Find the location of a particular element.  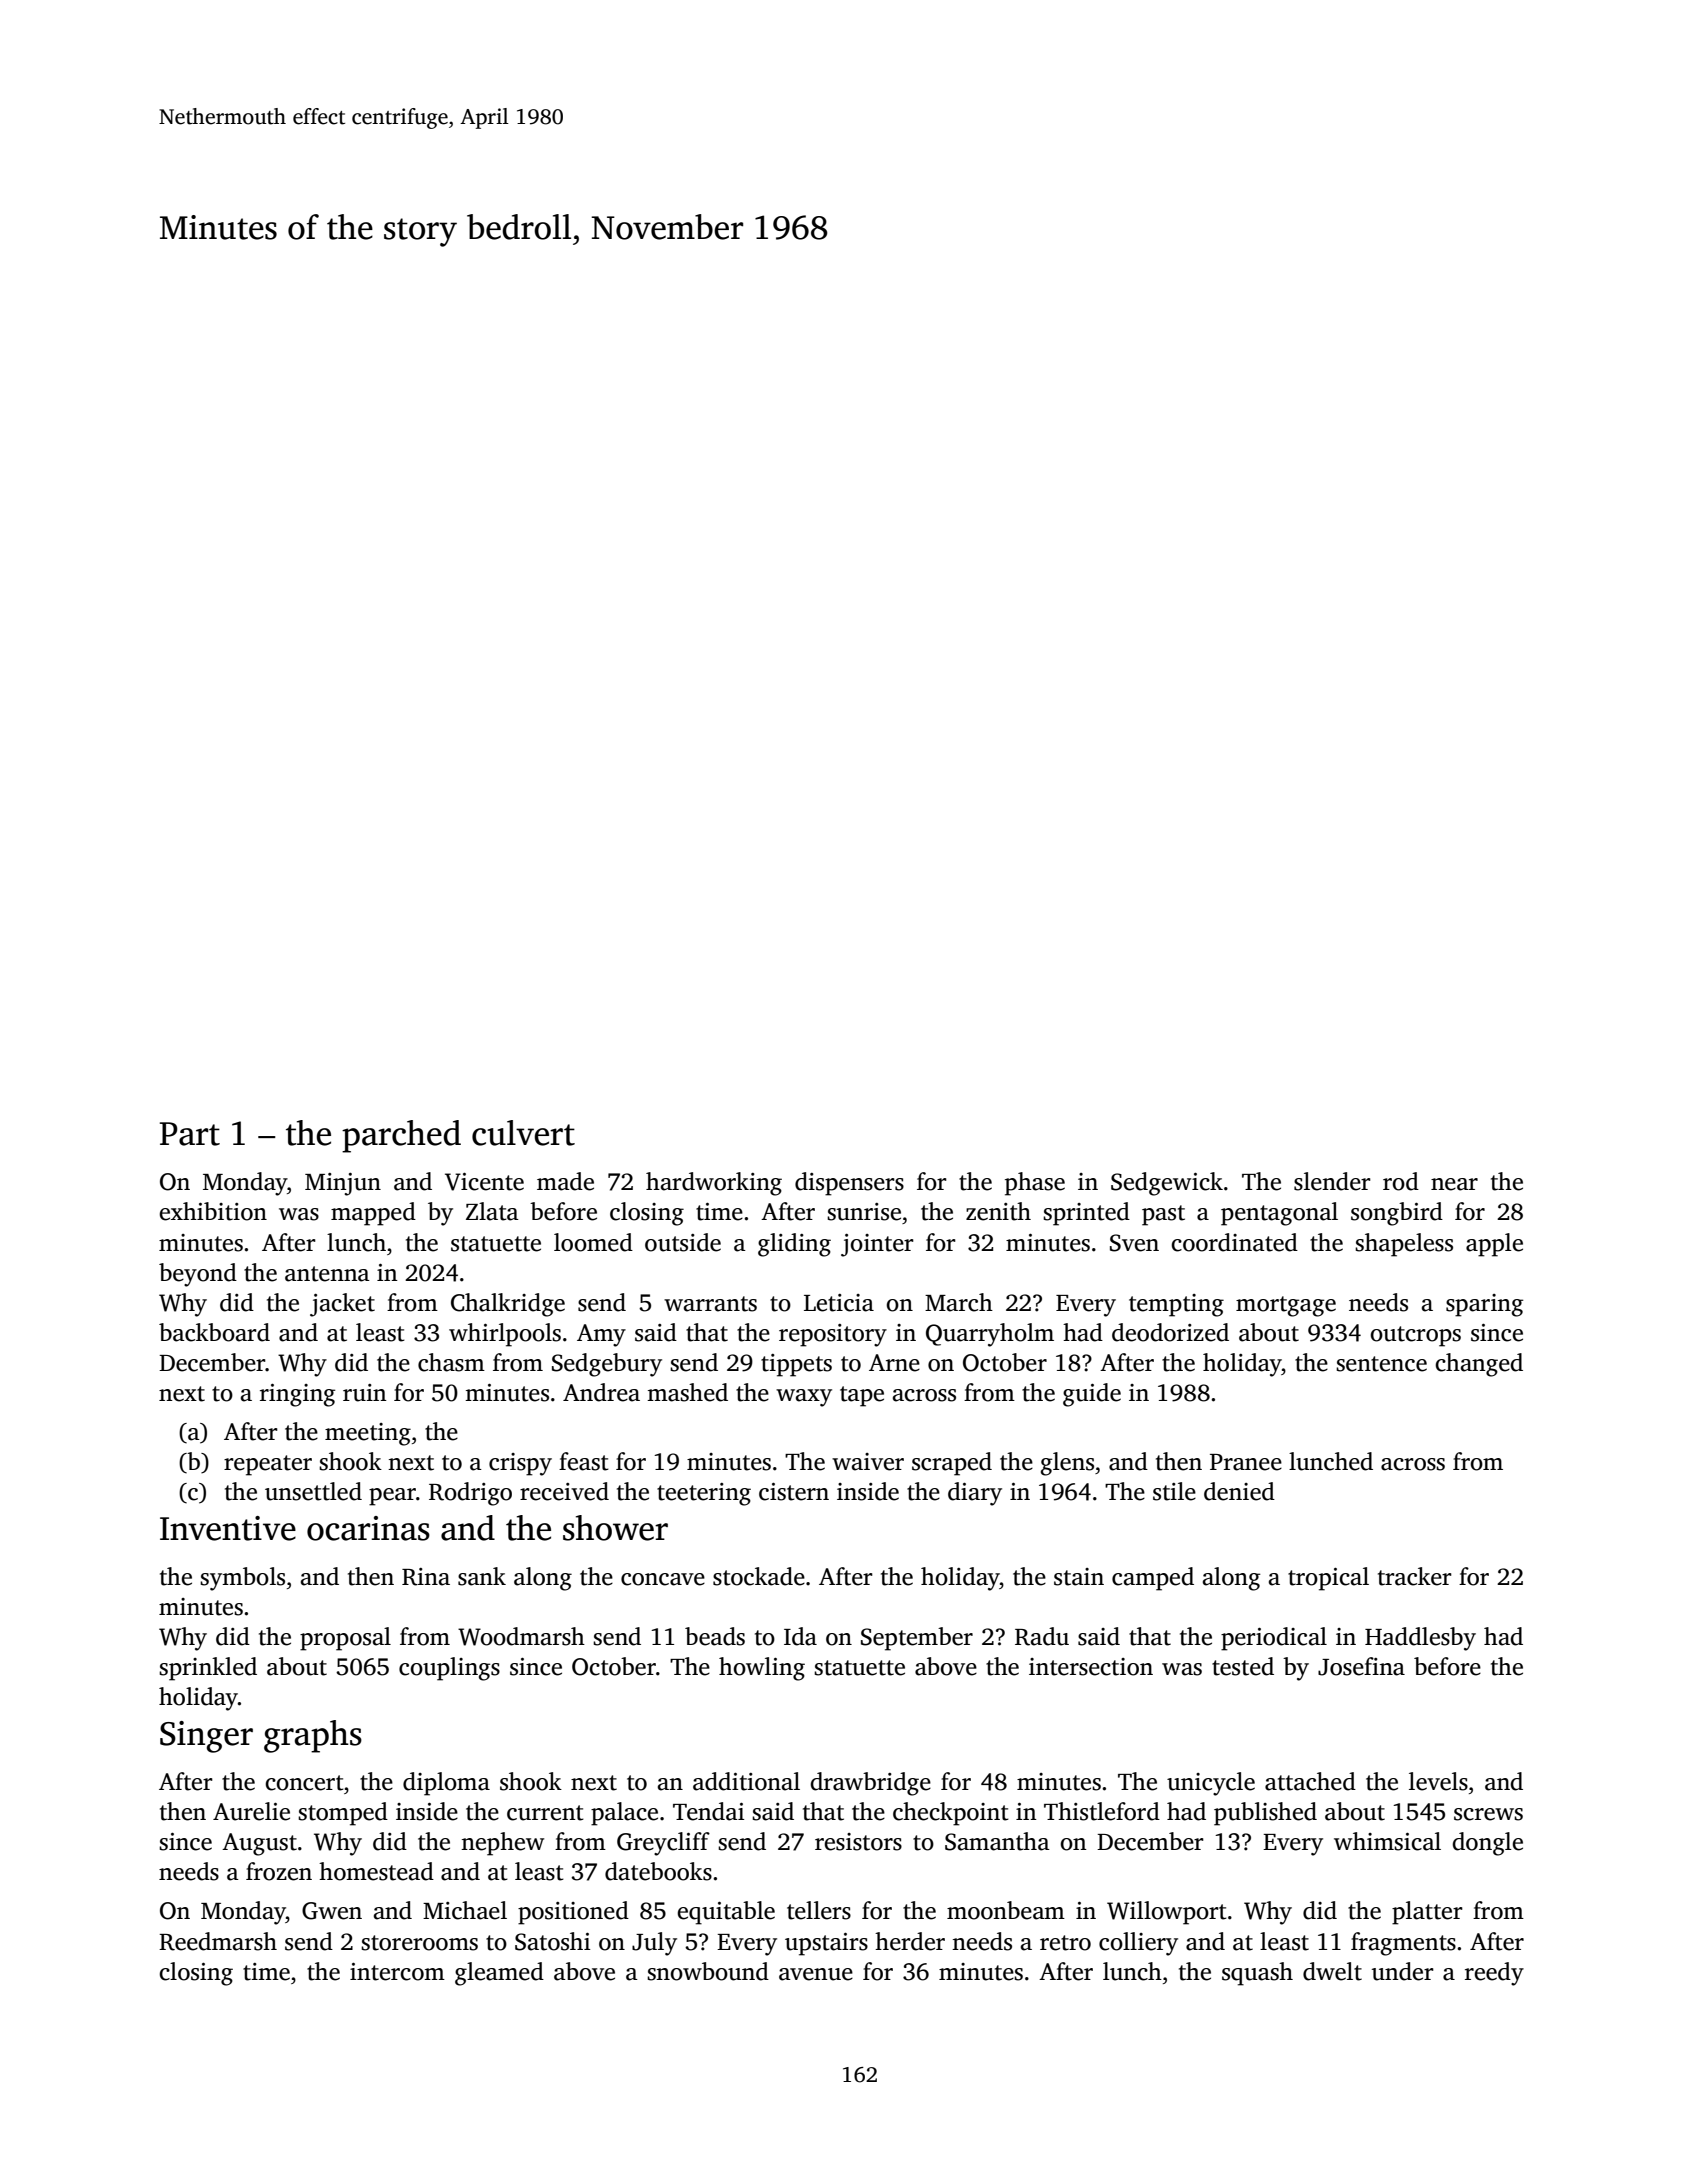

Thistleford is located at coordinates (1102, 1811).
